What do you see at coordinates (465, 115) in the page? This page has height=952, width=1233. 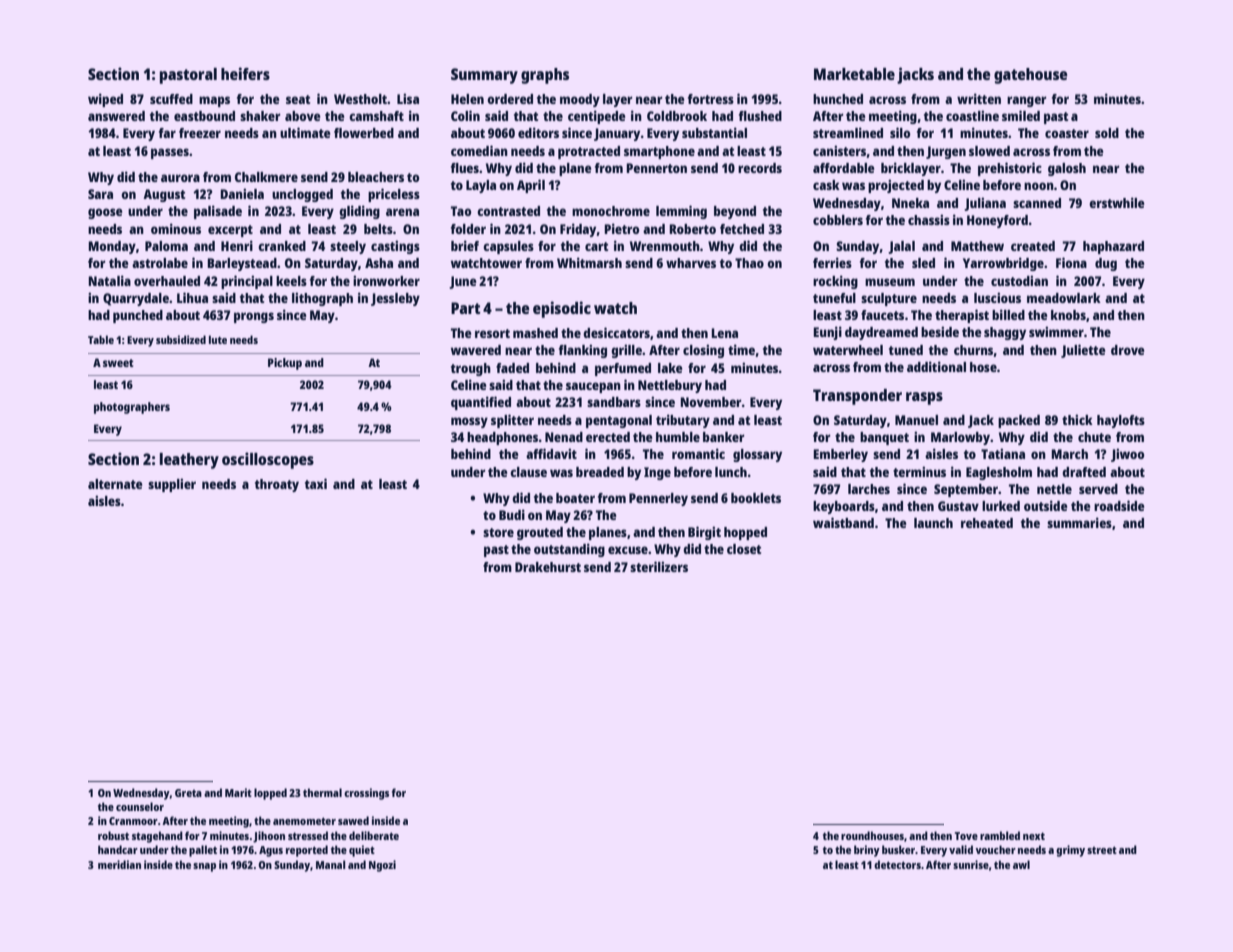 I see `Colin` at bounding box center [465, 115].
